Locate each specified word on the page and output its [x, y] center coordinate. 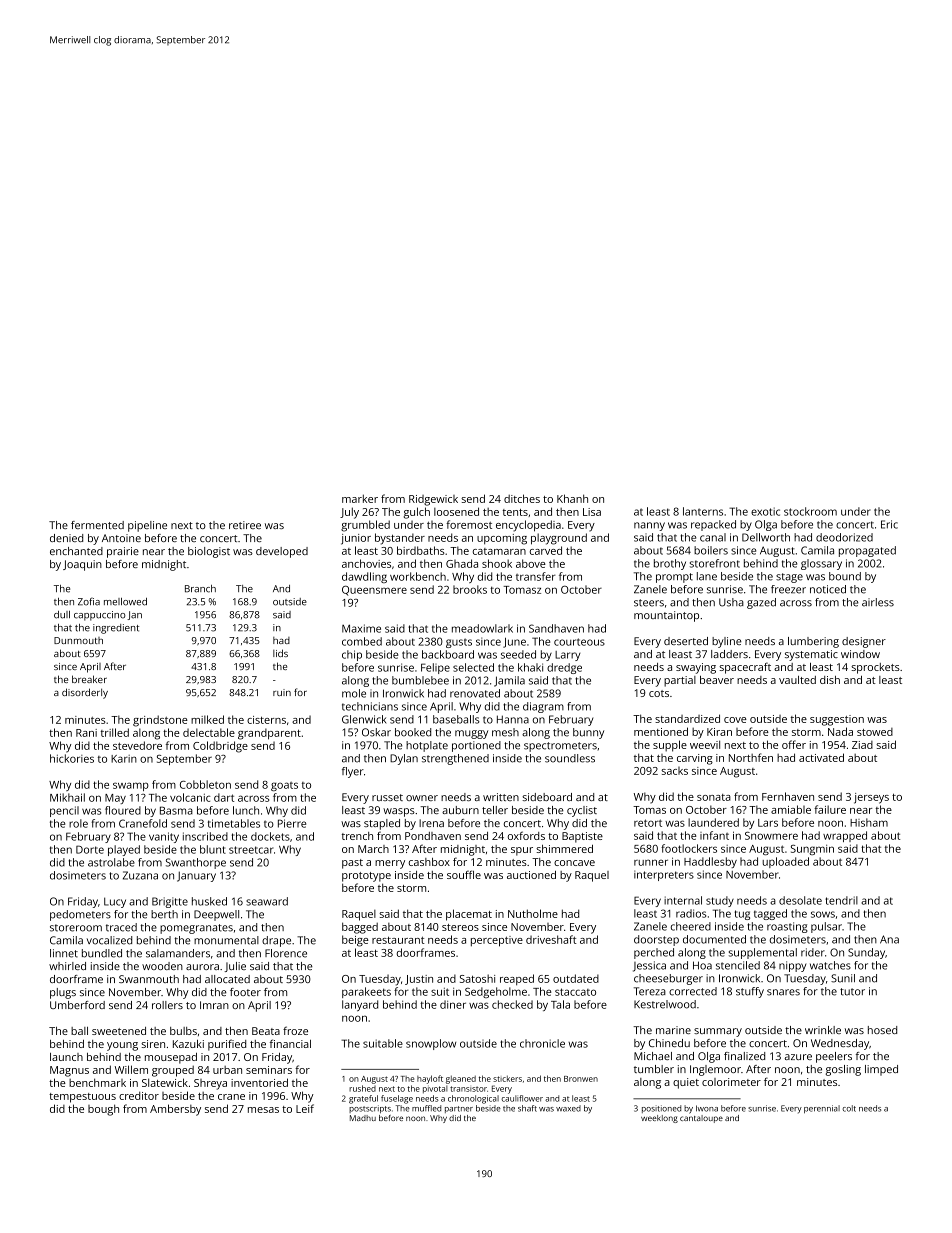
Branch [200, 589]
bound [845, 576]
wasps [399, 812]
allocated [227, 979]
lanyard [360, 1005]
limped [881, 1070]
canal [713, 537]
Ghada [462, 563]
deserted [686, 641]
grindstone [160, 721]
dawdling [364, 577]
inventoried [259, 1082]
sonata [714, 797]
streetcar [251, 850]
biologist [209, 552]
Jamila [509, 681]
